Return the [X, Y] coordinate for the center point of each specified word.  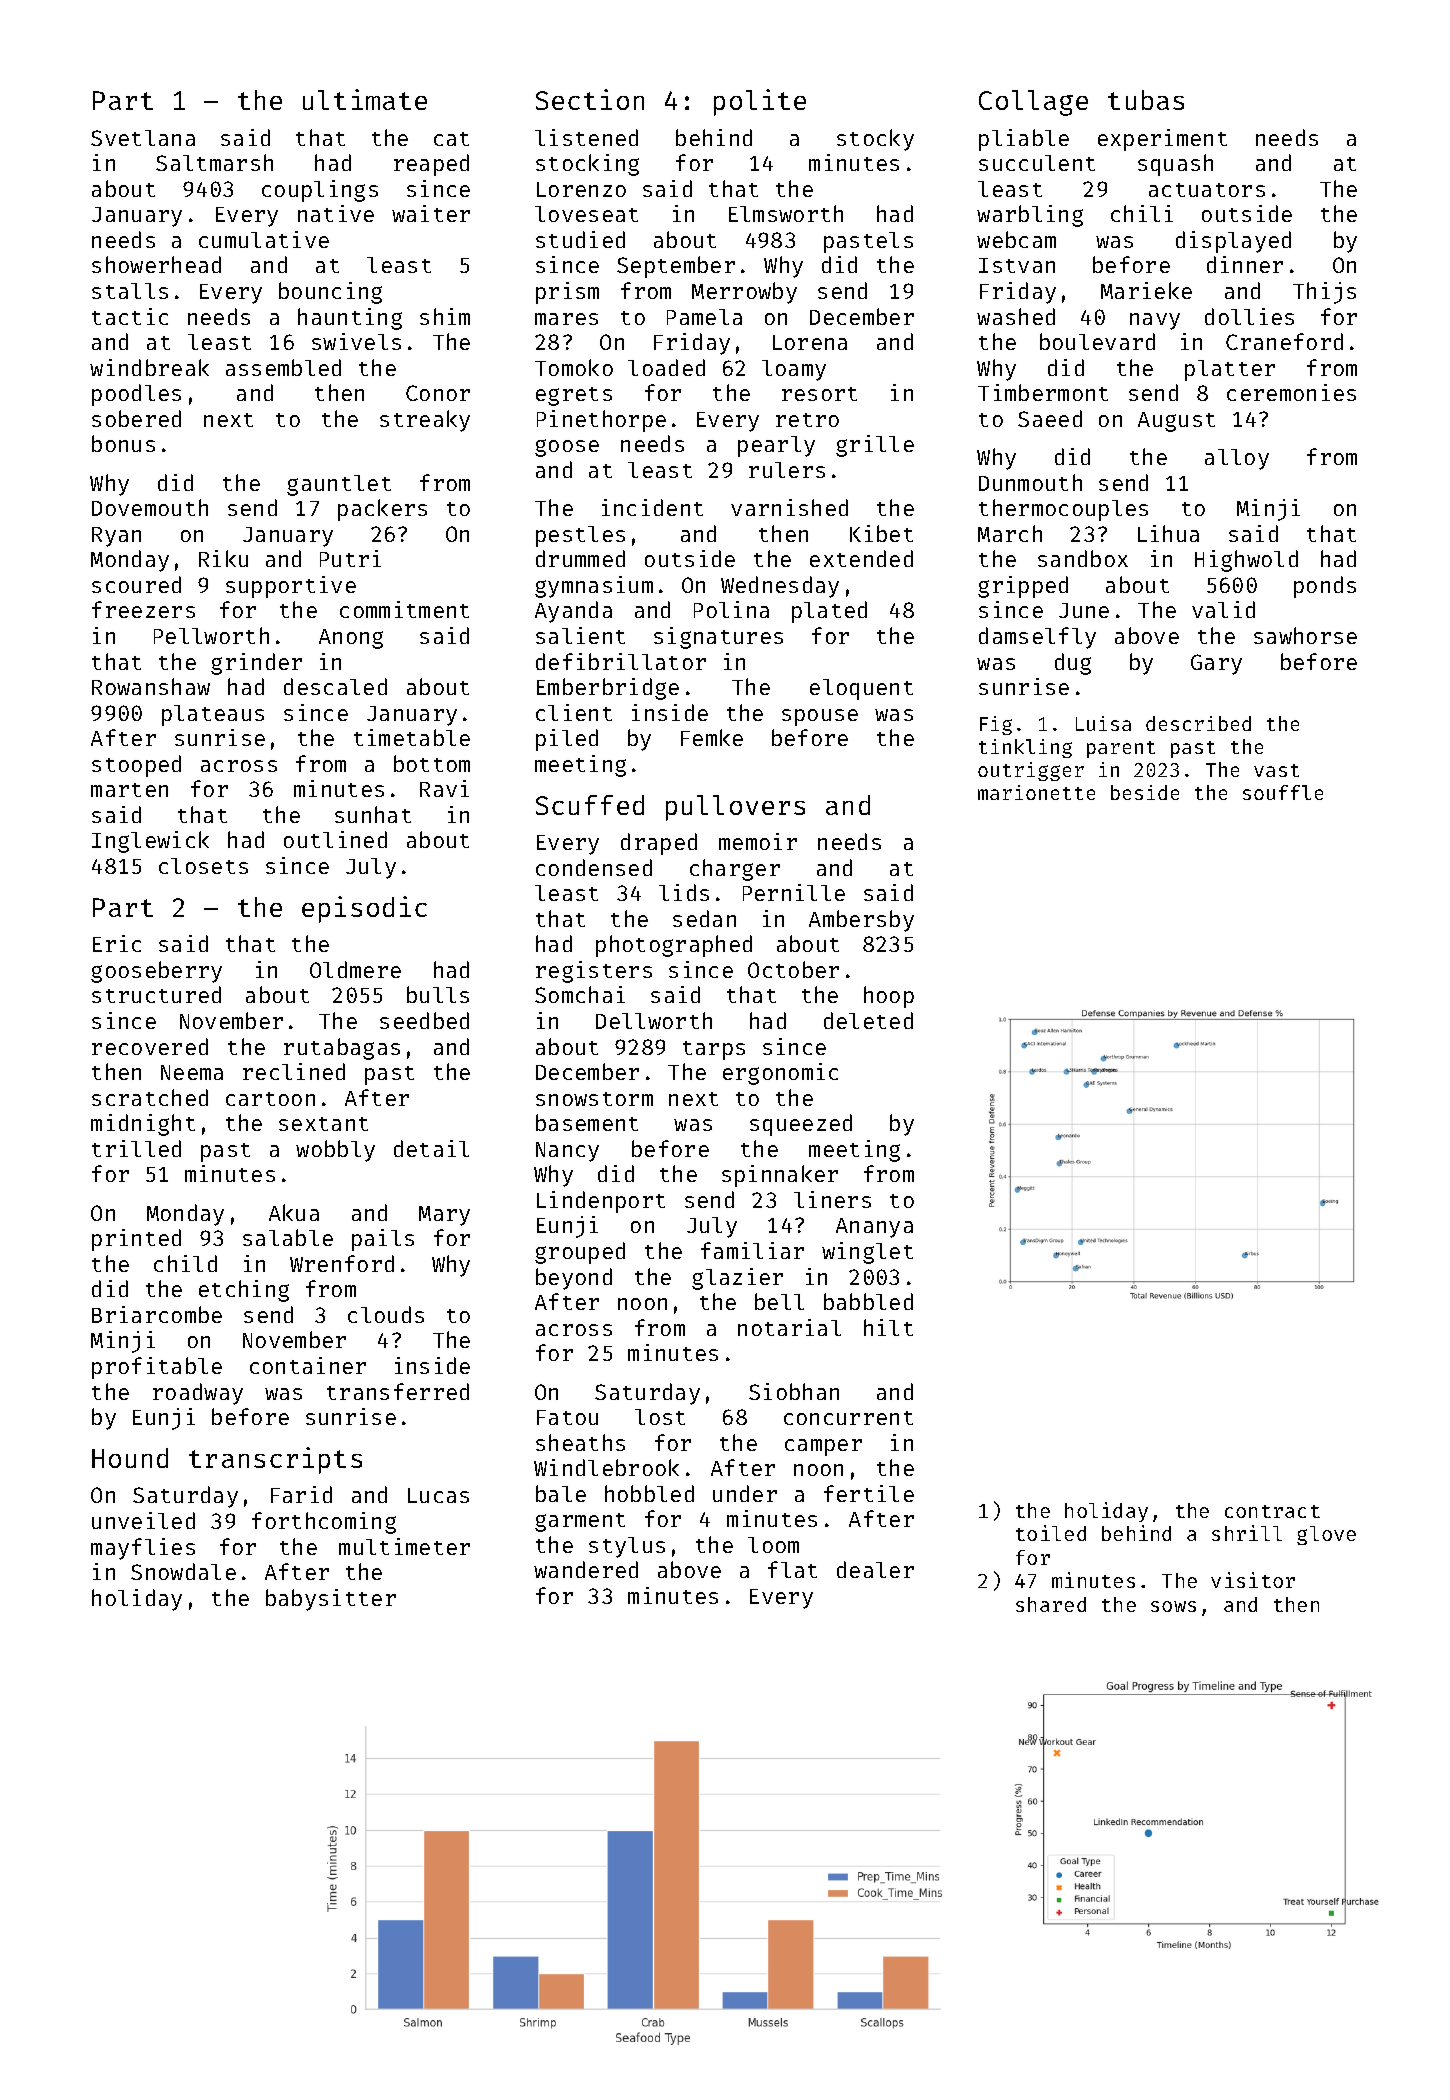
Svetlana [143, 138]
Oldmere [355, 969]
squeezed [801, 1125]
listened [586, 137]
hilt [888, 1327]
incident [652, 507]
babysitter [331, 1600]
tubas [1146, 100]
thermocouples [1063, 510]
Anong [351, 639]
